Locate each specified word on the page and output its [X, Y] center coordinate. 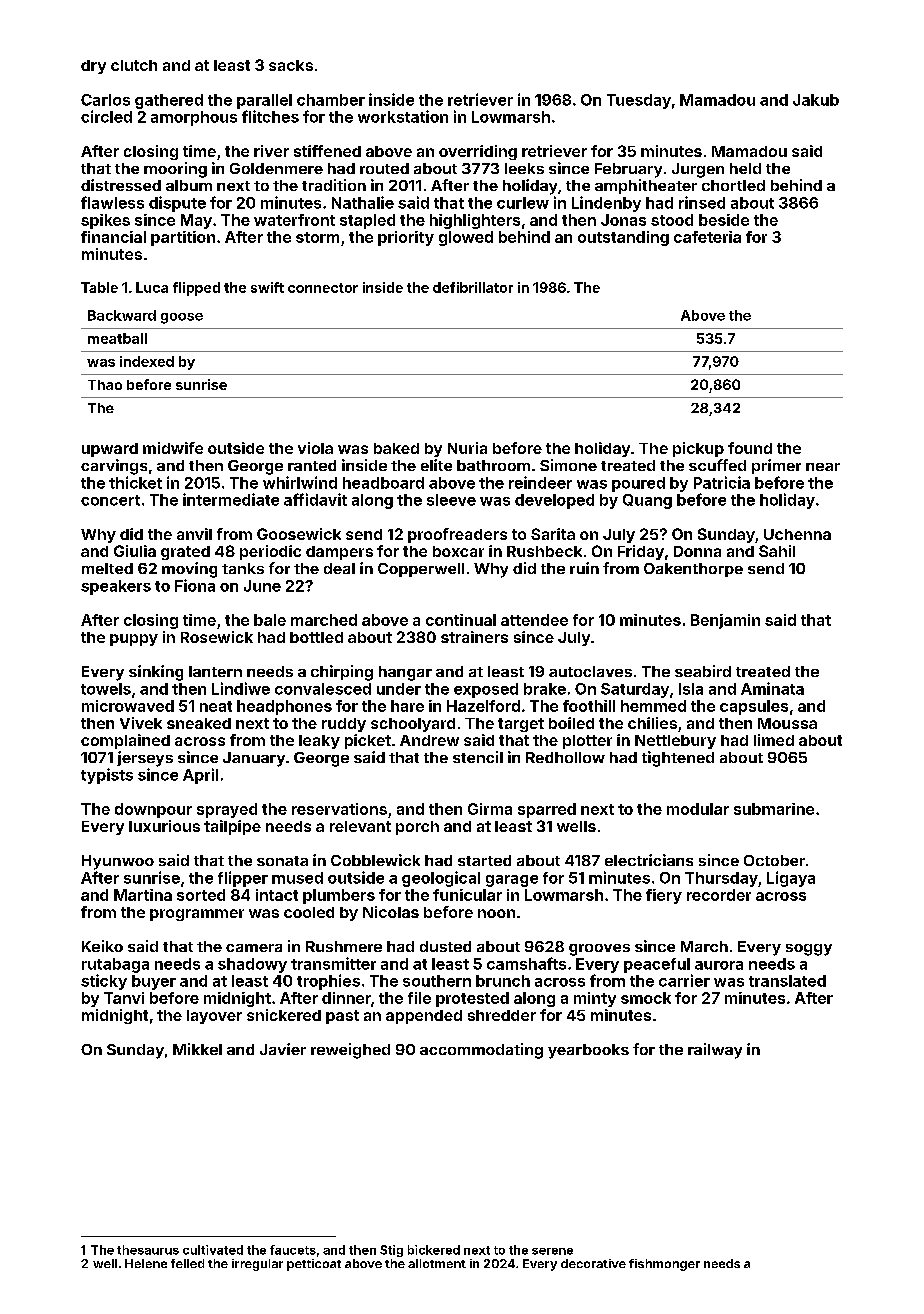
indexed [147, 361]
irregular [257, 1265]
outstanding [623, 238]
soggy [809, 950]
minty [595, 999]
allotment [437, 1263]
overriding [478, 152]
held [745, 168]
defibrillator [473, 287]
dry [93, 67]
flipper [243, 879]
